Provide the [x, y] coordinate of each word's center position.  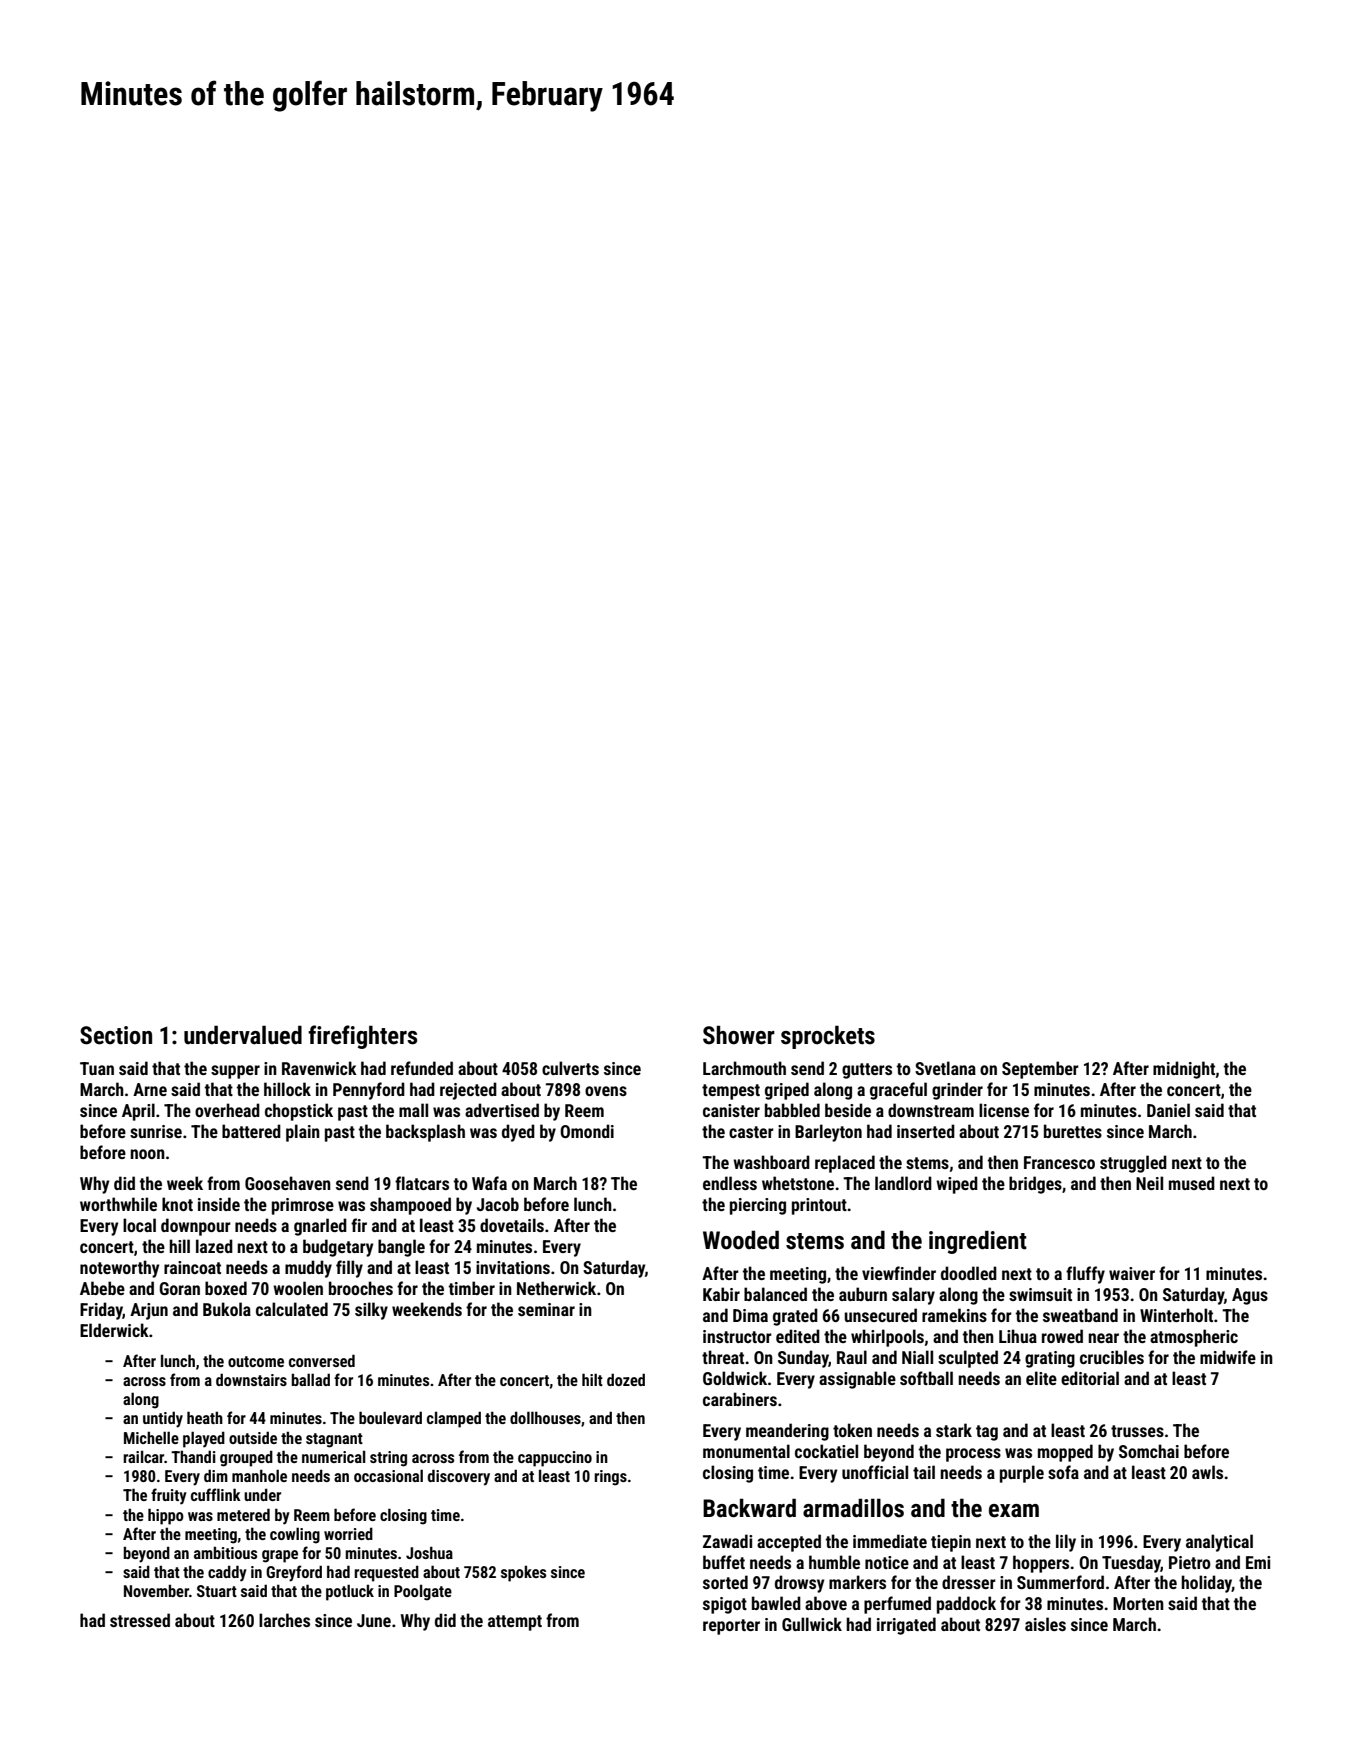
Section [116, 1035]
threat [723, 1357]
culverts [570, 1068]
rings [610, 1478]
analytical [1219, 1543]
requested [386, 1573]
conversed [322, 1360]
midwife [1228, 1357]
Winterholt [1176, 1315]
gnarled [320, 1227]
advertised [502, 1110]
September [1040, 1070]
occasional [388, 1475]
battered [251, 1131]
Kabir [721, 1294]
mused [1192, 1183]
